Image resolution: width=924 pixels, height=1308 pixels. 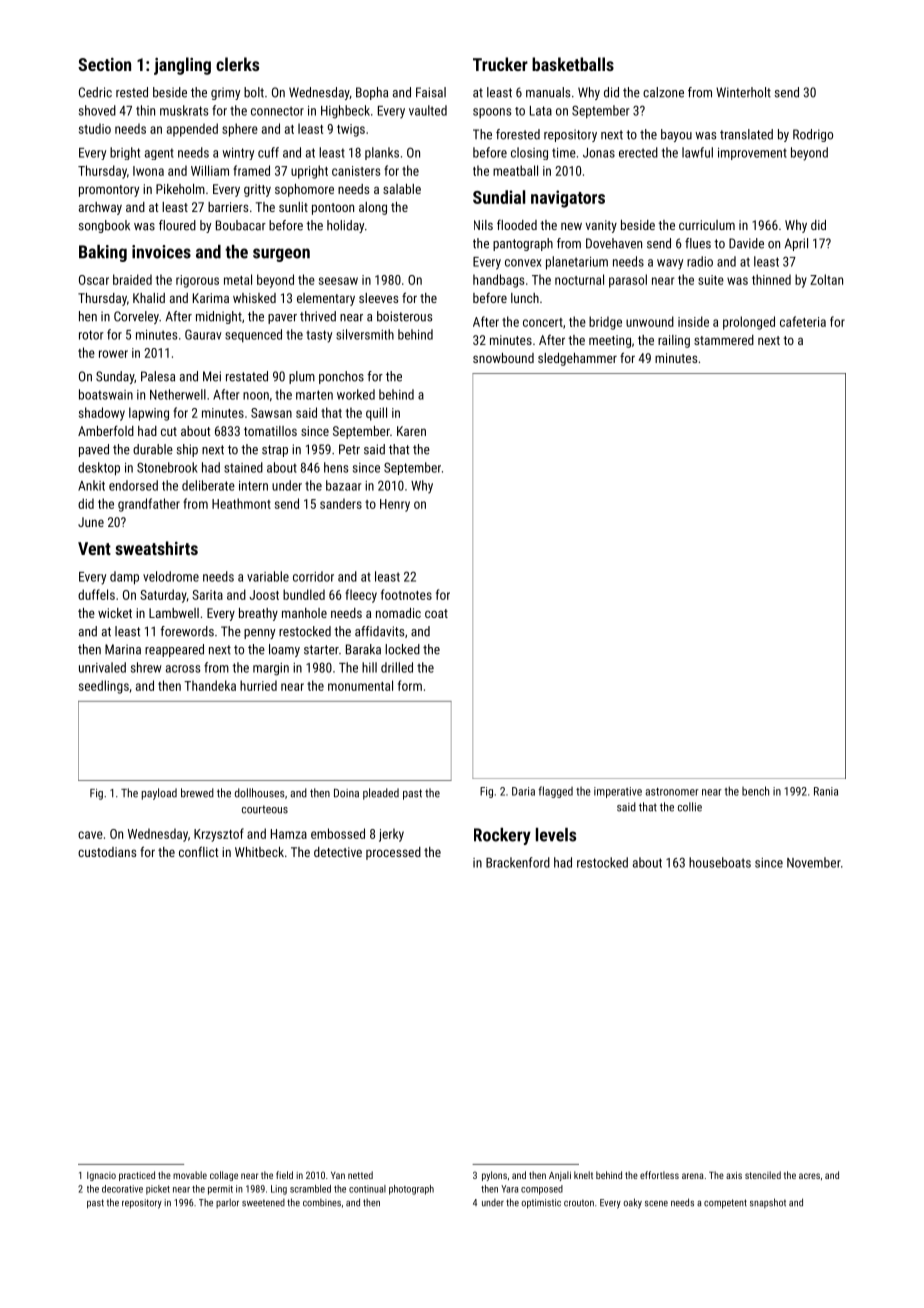 I want to click on bench, so click(x=755, y=791).
